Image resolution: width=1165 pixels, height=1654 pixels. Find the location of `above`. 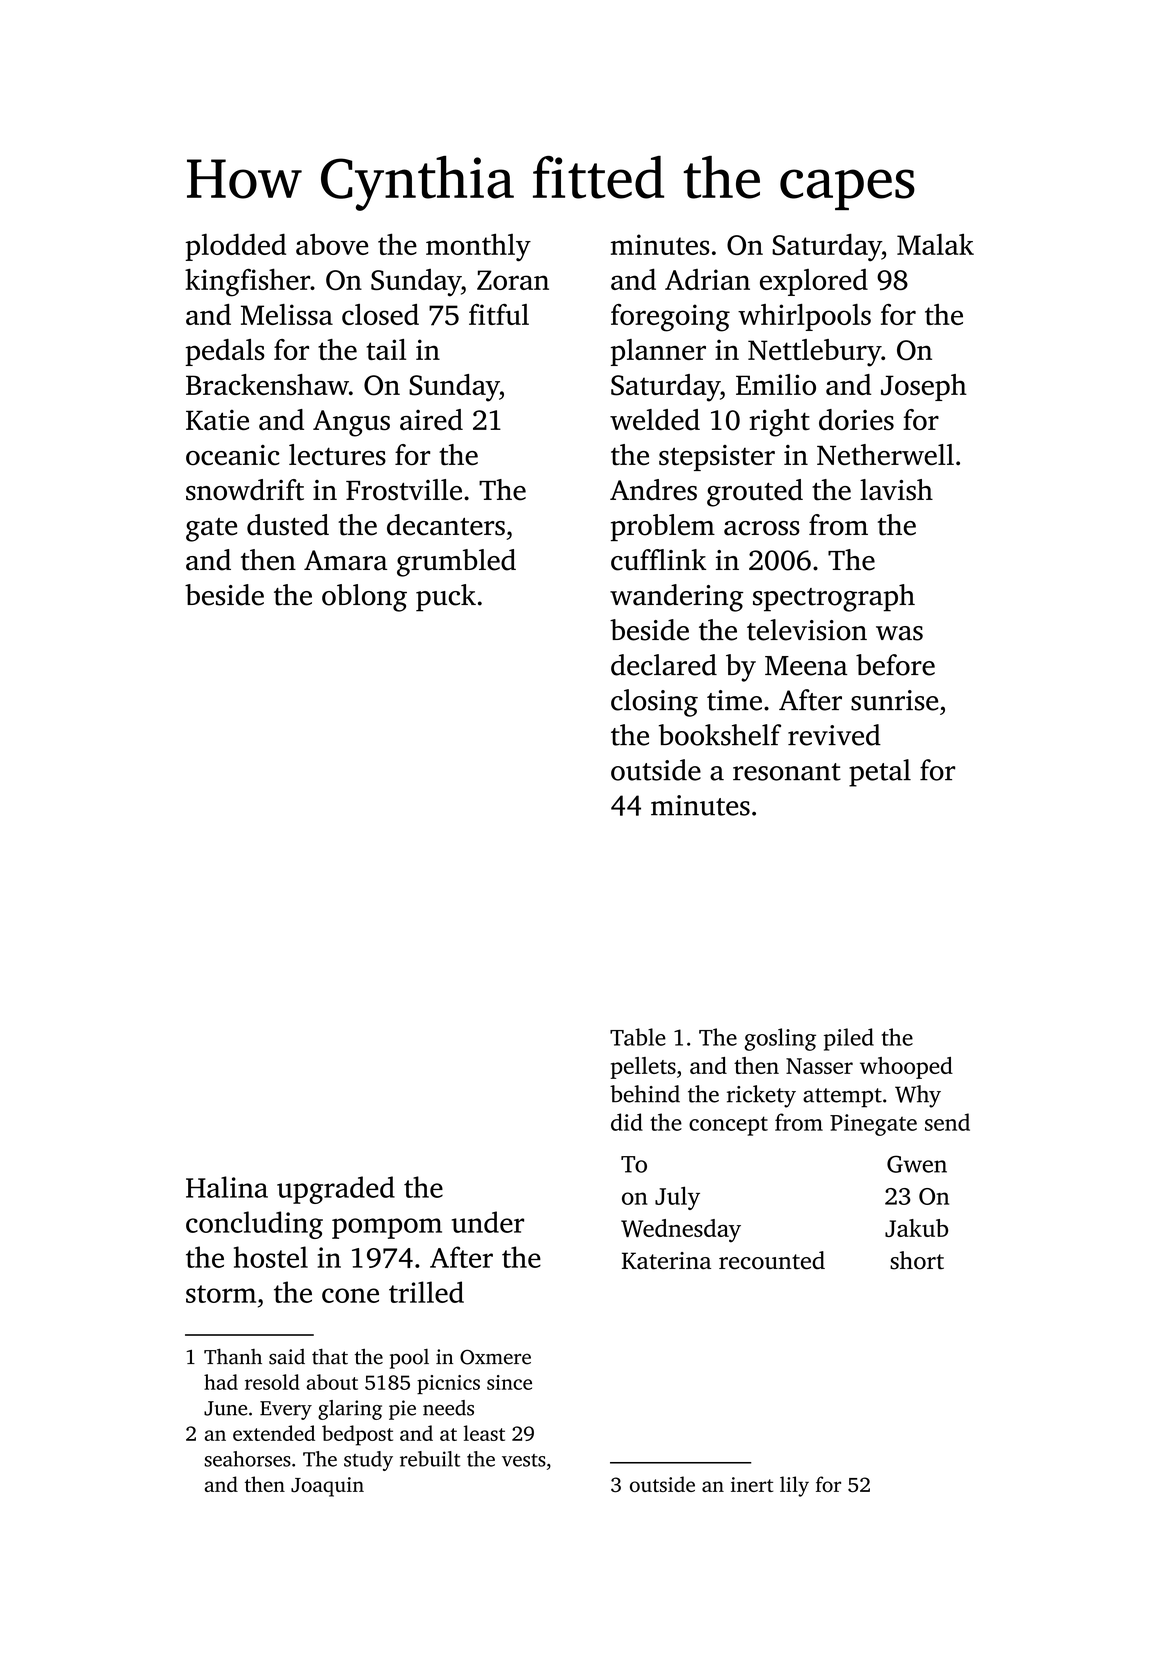

above is located at coordinates (332, 244).
